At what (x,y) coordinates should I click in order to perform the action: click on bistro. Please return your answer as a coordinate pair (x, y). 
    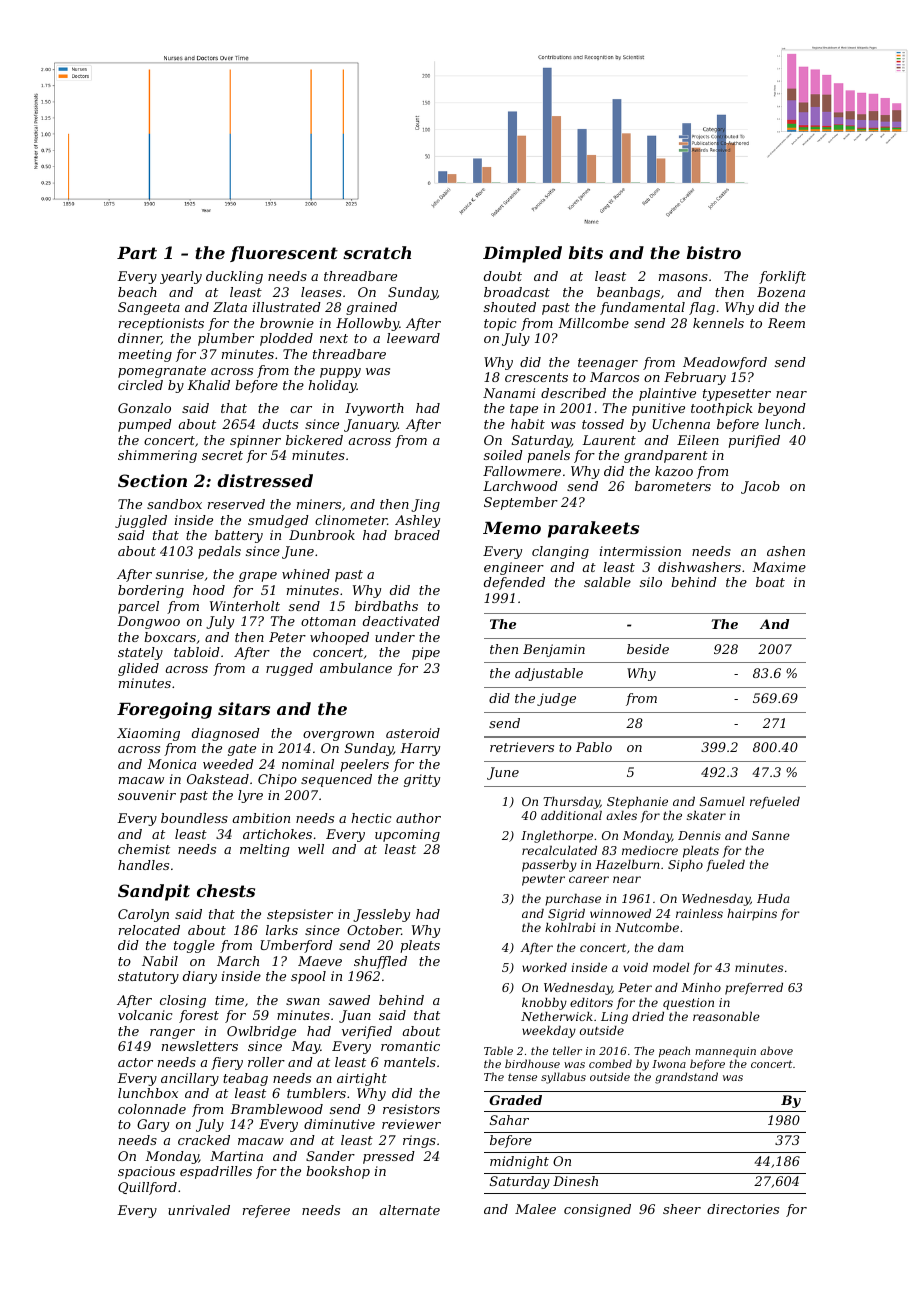
    Looking at the image, I should click on (714, 252).
